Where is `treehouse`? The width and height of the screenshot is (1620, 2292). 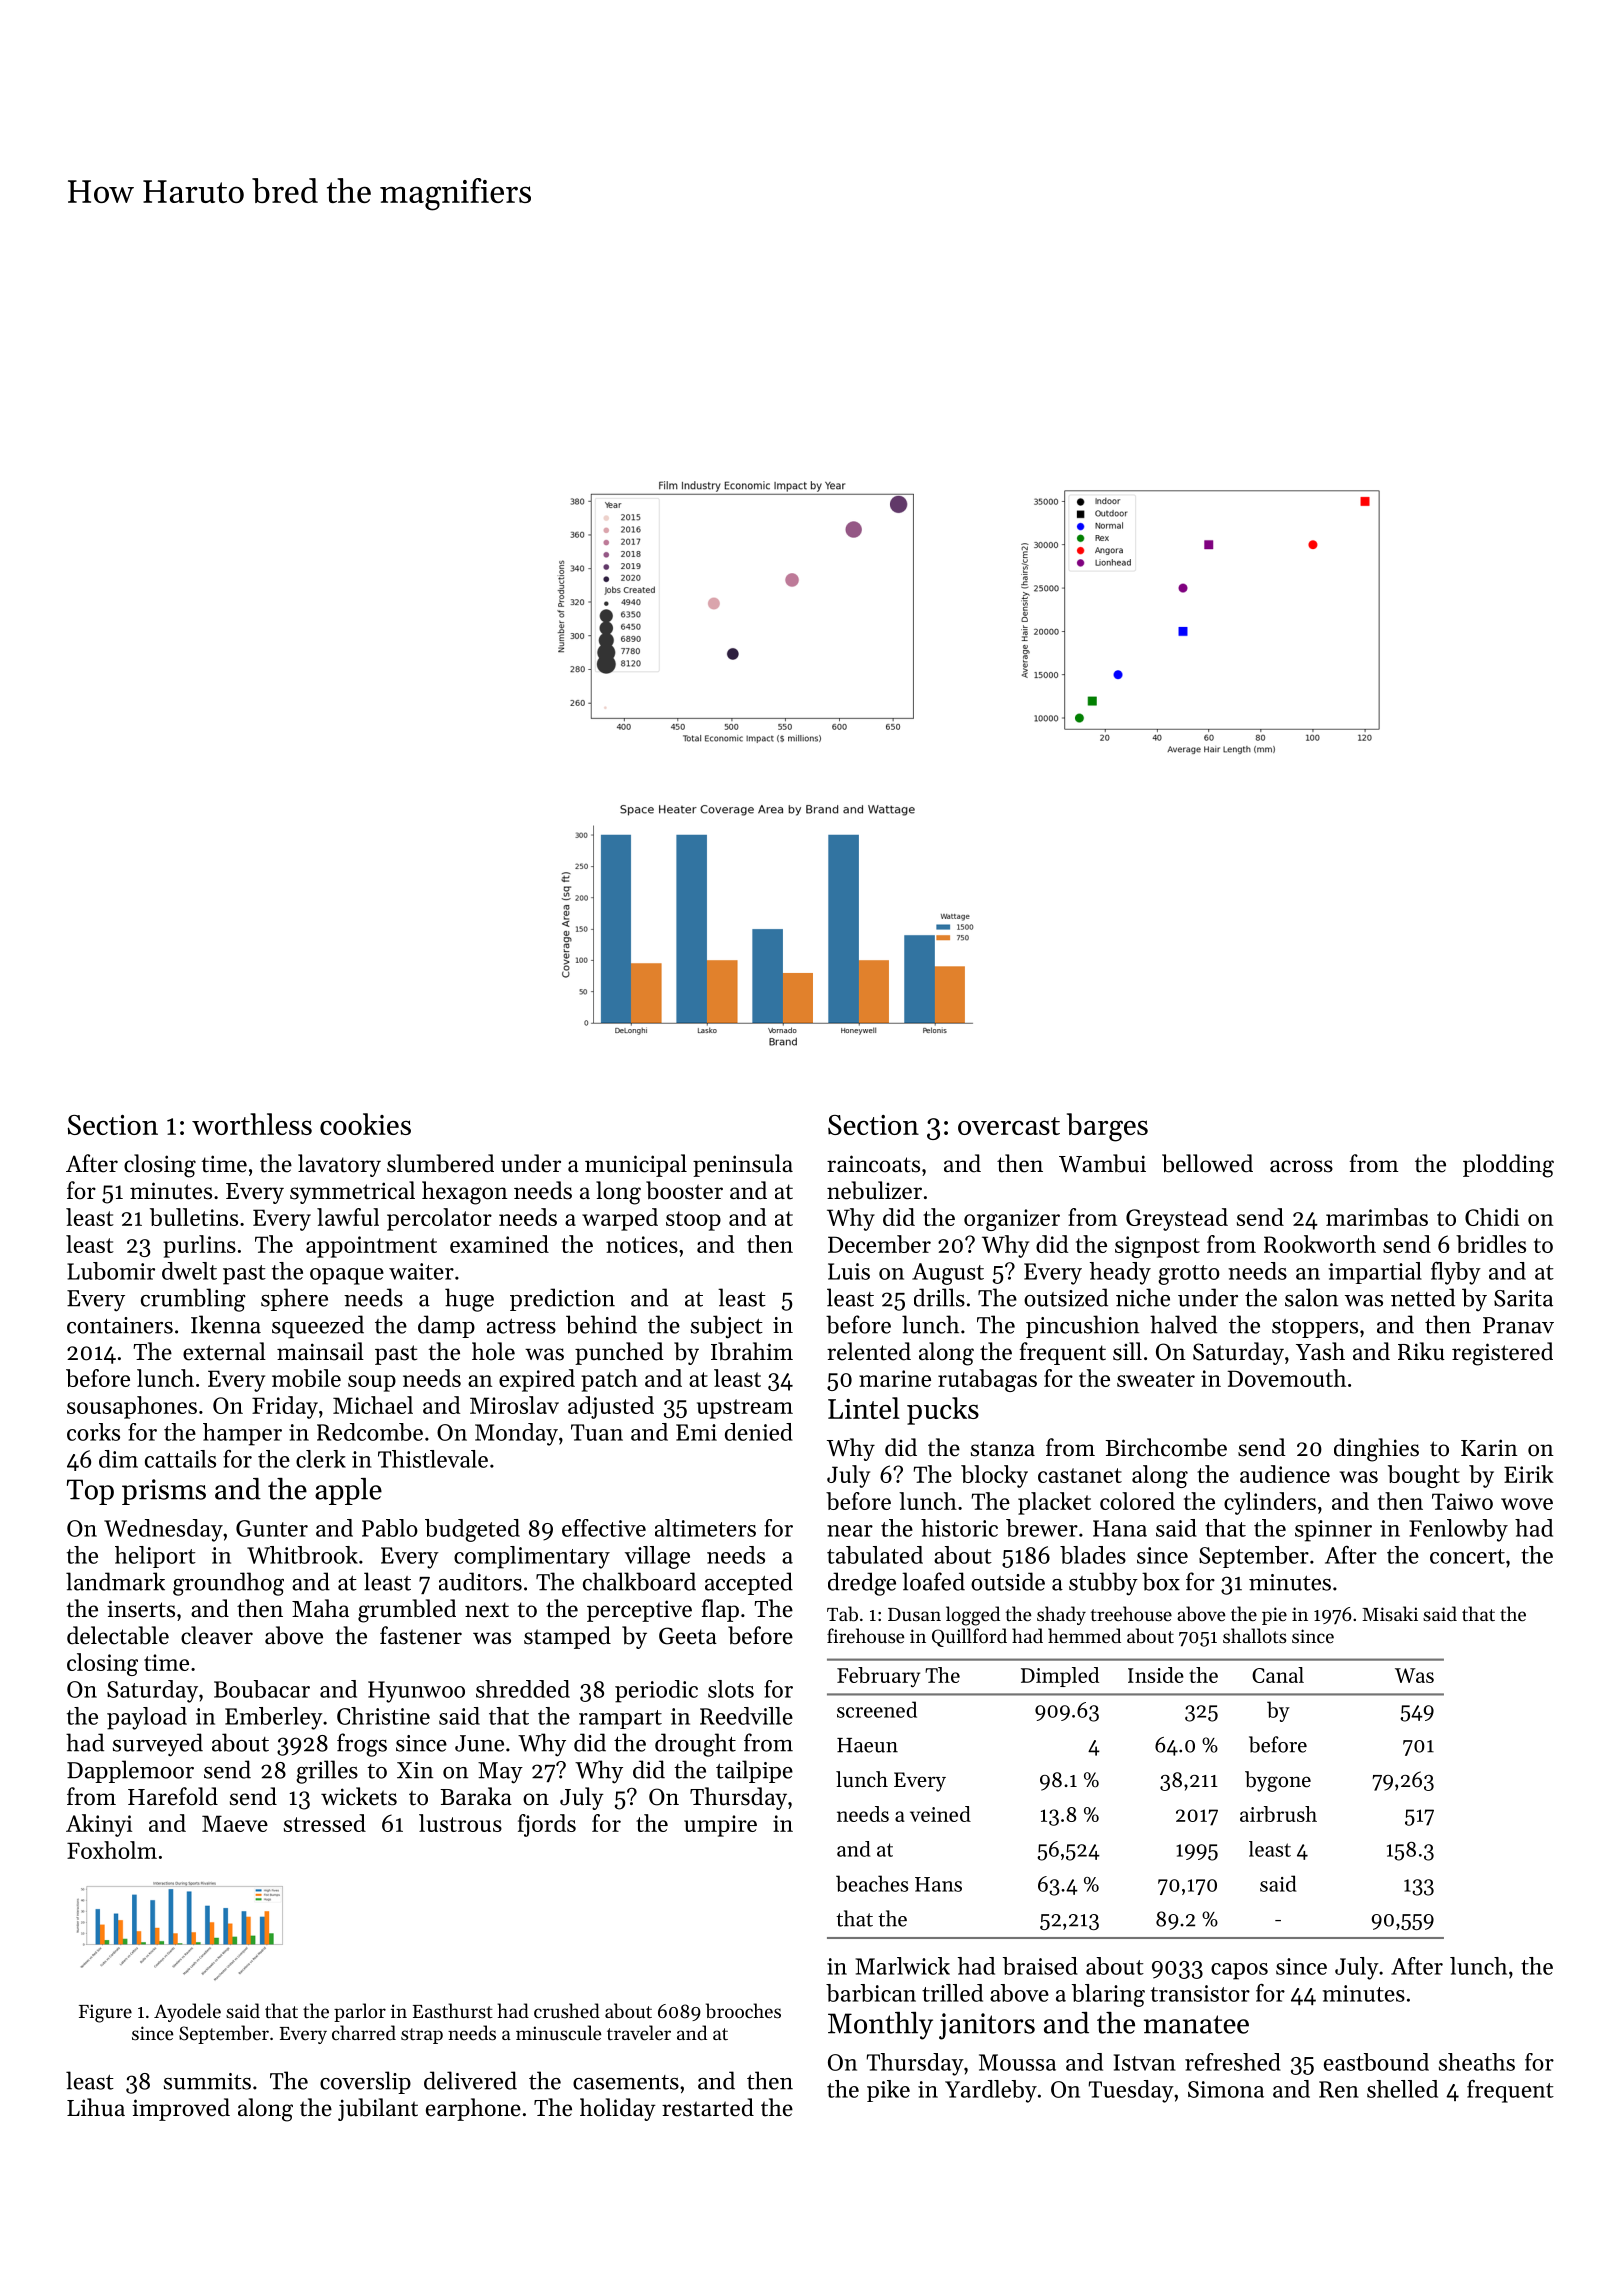
treehouse is located at coordinates (1131, 1613).
